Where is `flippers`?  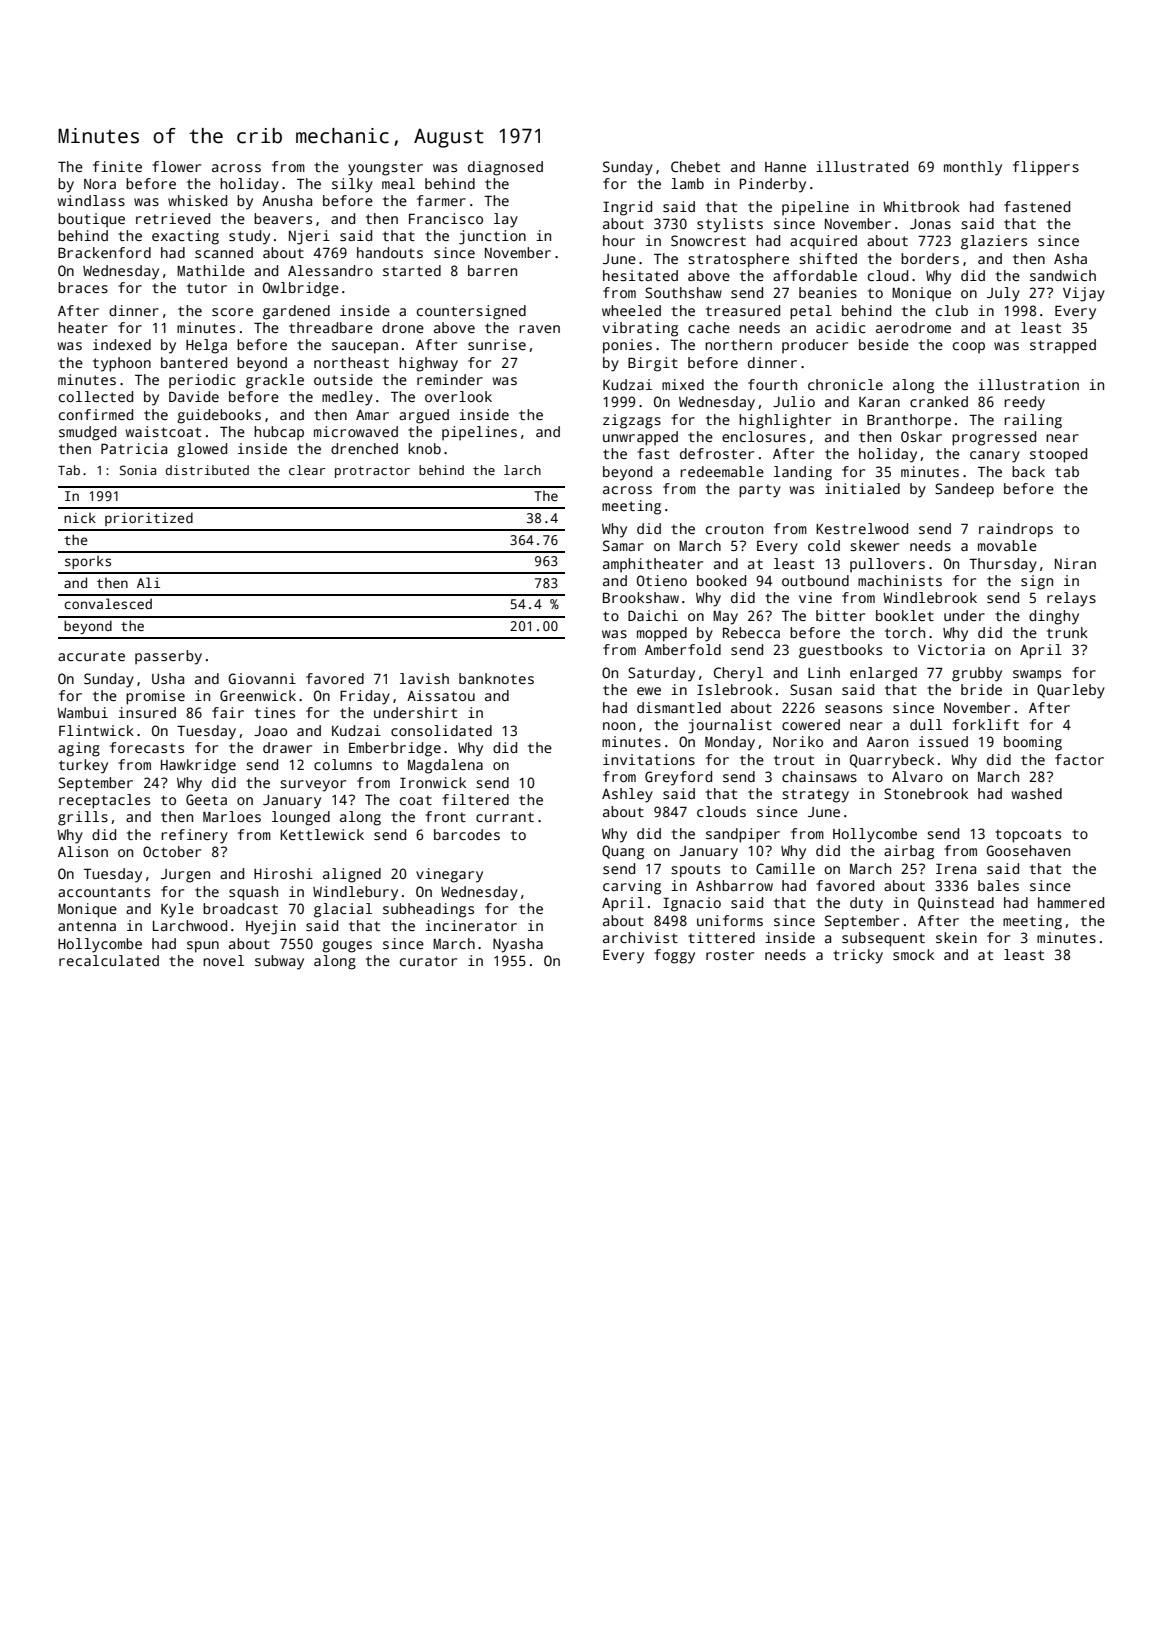 flippers is located at coordinates (1046, 168).
